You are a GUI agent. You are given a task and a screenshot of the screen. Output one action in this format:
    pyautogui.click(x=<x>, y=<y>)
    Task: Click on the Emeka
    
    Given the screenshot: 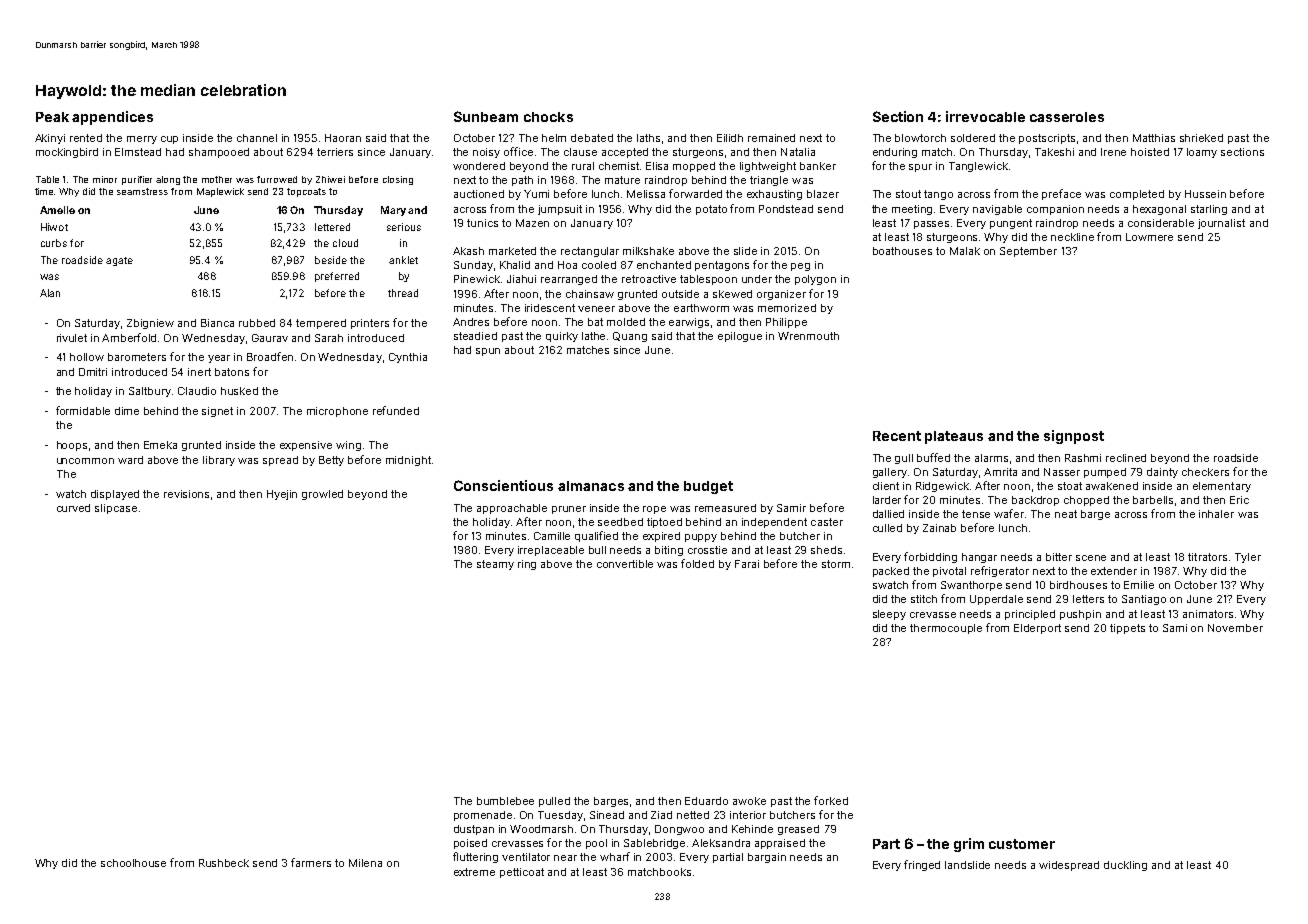 What is the action you would take?
    pyautogui.click(x=160, y=445)
